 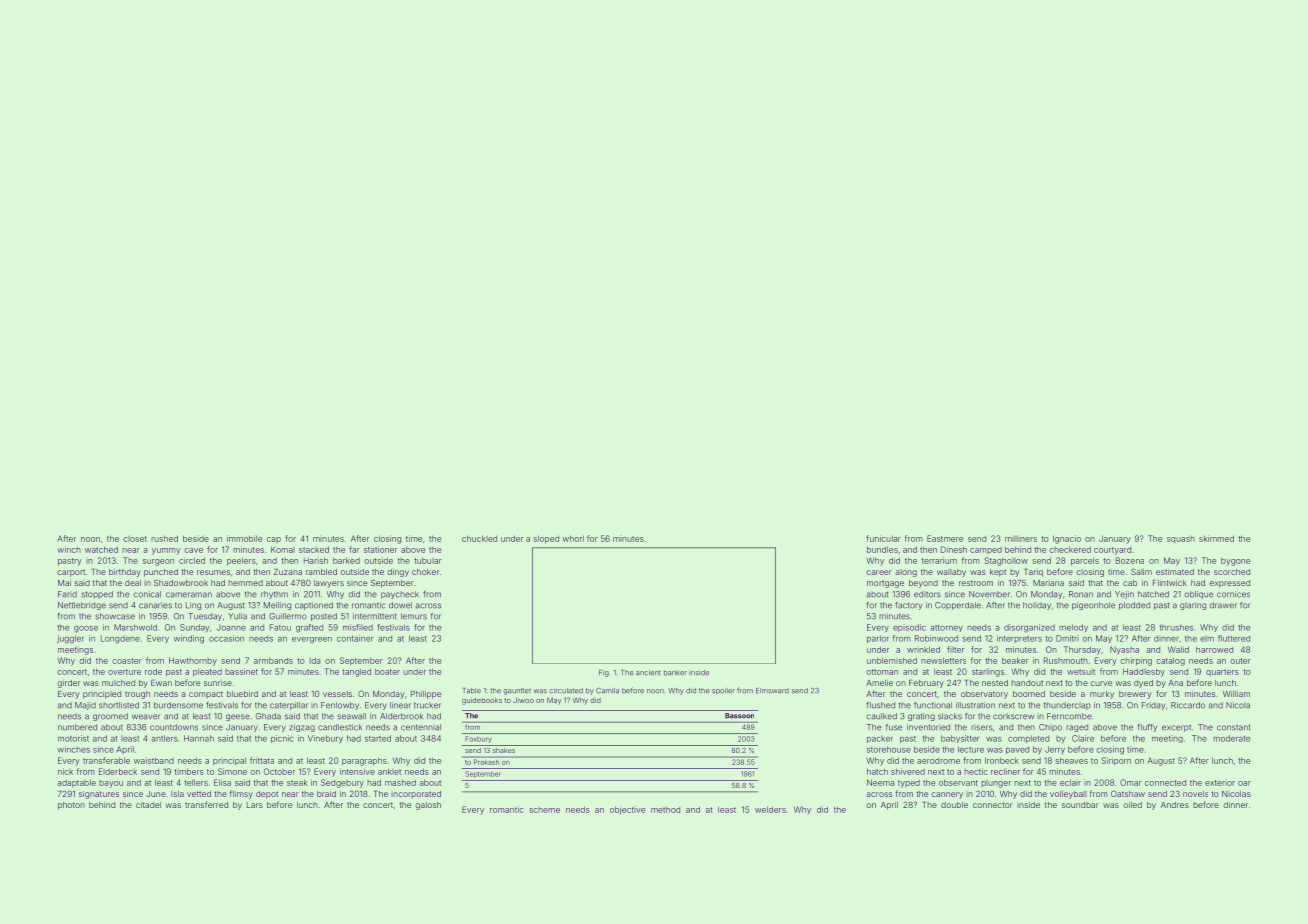 What do you see at coordinates (1223, 605) in the screenshot?
I see `drawer` at bounding box center [1223, 605].
